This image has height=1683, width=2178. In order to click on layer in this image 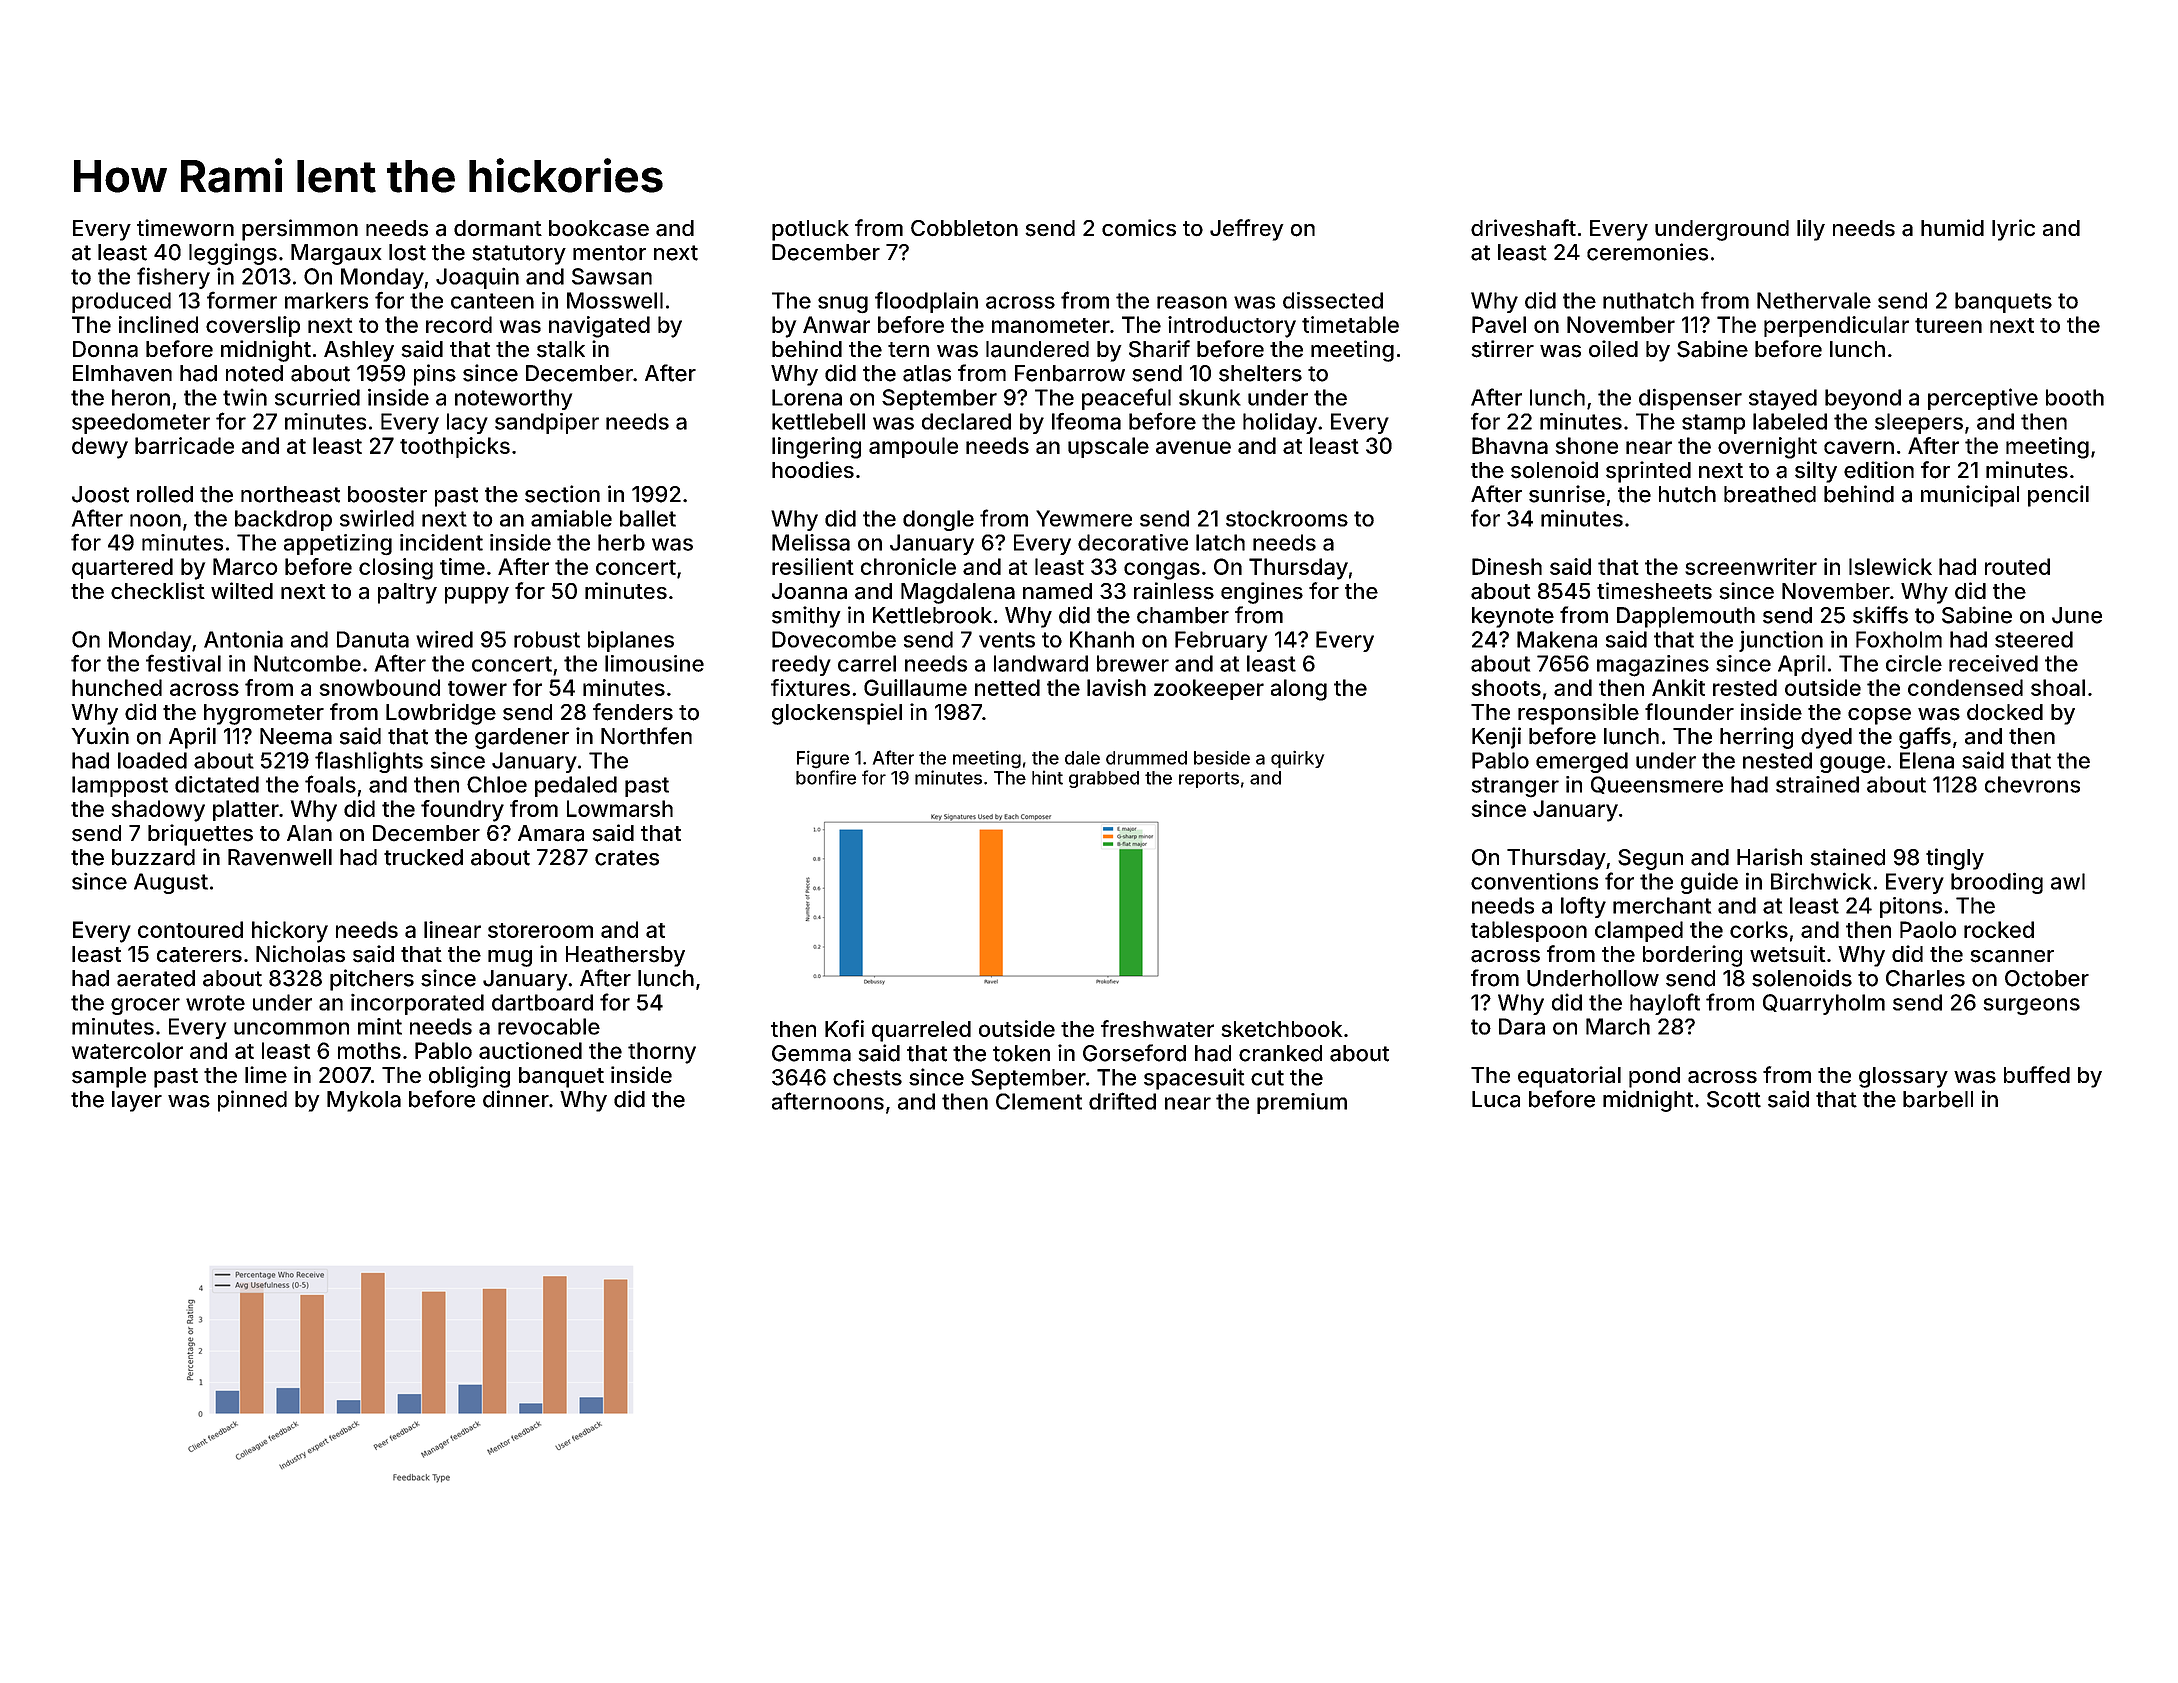, I will do `click(137, 1101)`.
